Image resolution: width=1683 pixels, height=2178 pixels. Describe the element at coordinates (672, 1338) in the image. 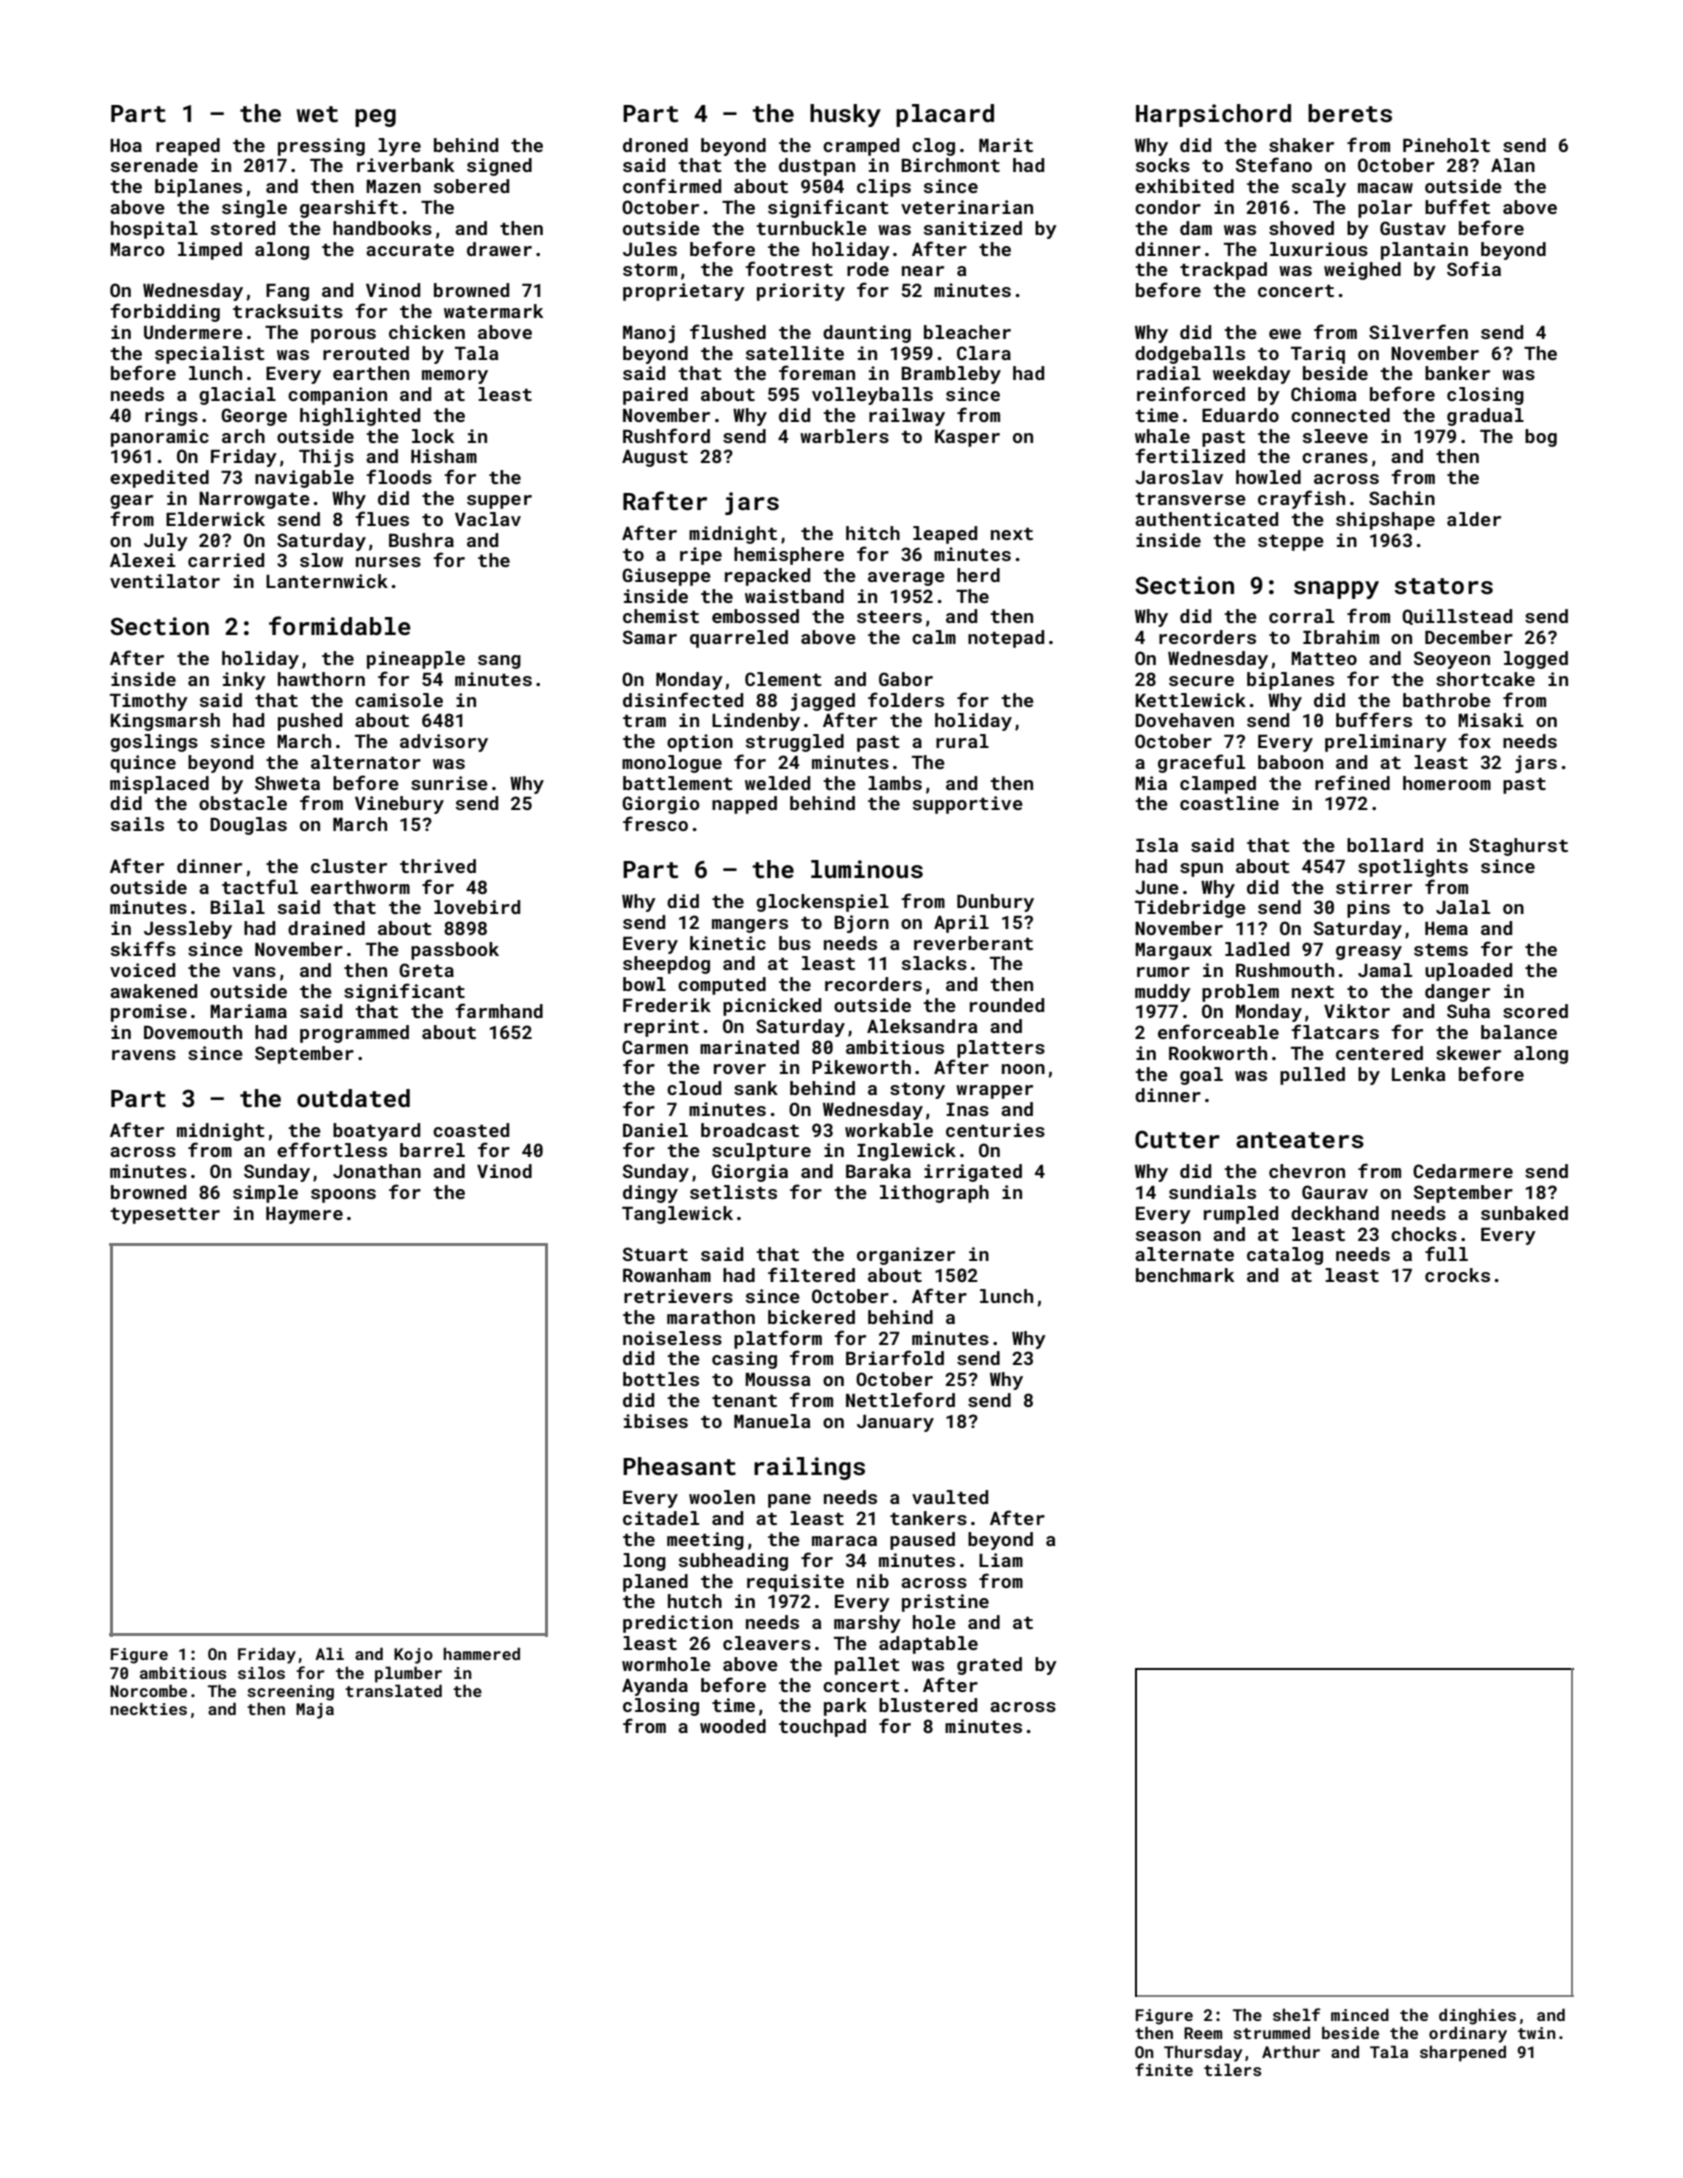

I see `noiseless` at that location.
